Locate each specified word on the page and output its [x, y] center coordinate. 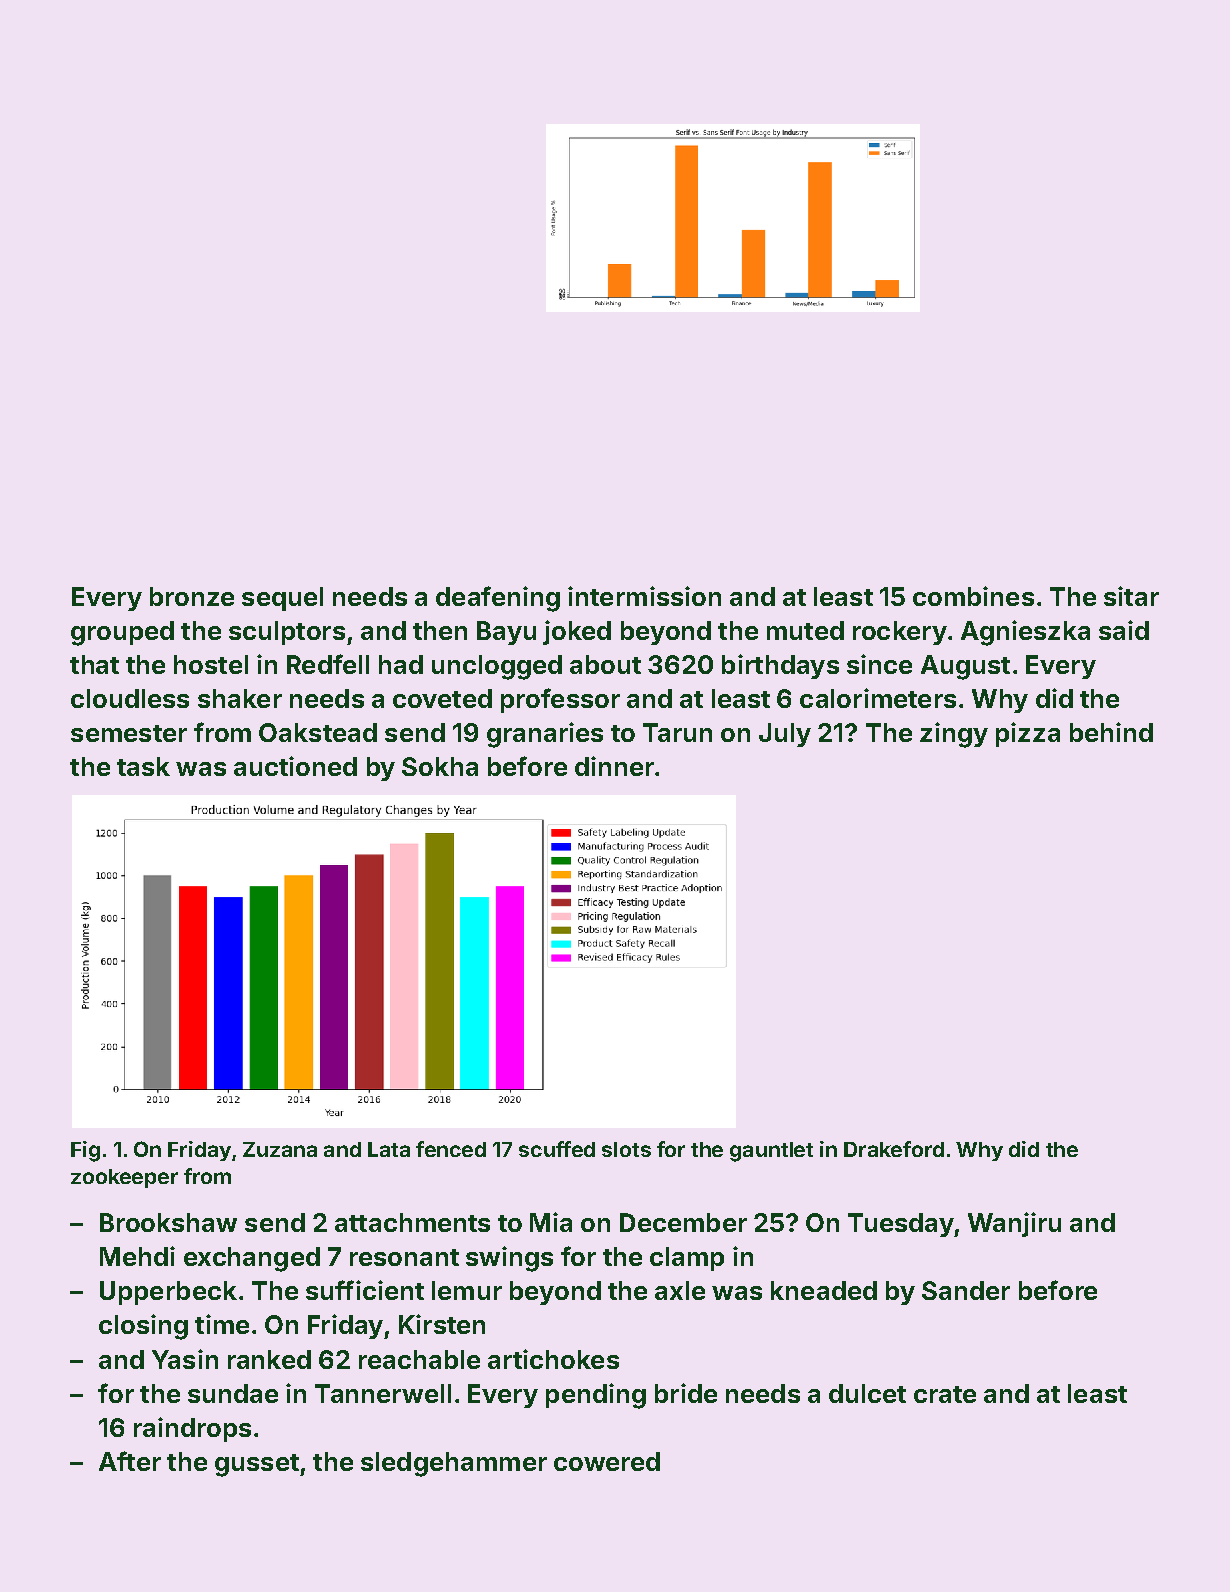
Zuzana [280, 1149]
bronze [192, 596]
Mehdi [137, 1256]
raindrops [192, 1429]
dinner [614, 766]
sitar [1131, 596]
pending [596, 1396]
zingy [954, 735]
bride [686, 1393]
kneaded [824, 1290]
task [143, 766]
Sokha [440, 766]
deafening [498, 599]
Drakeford [894, 1149]
